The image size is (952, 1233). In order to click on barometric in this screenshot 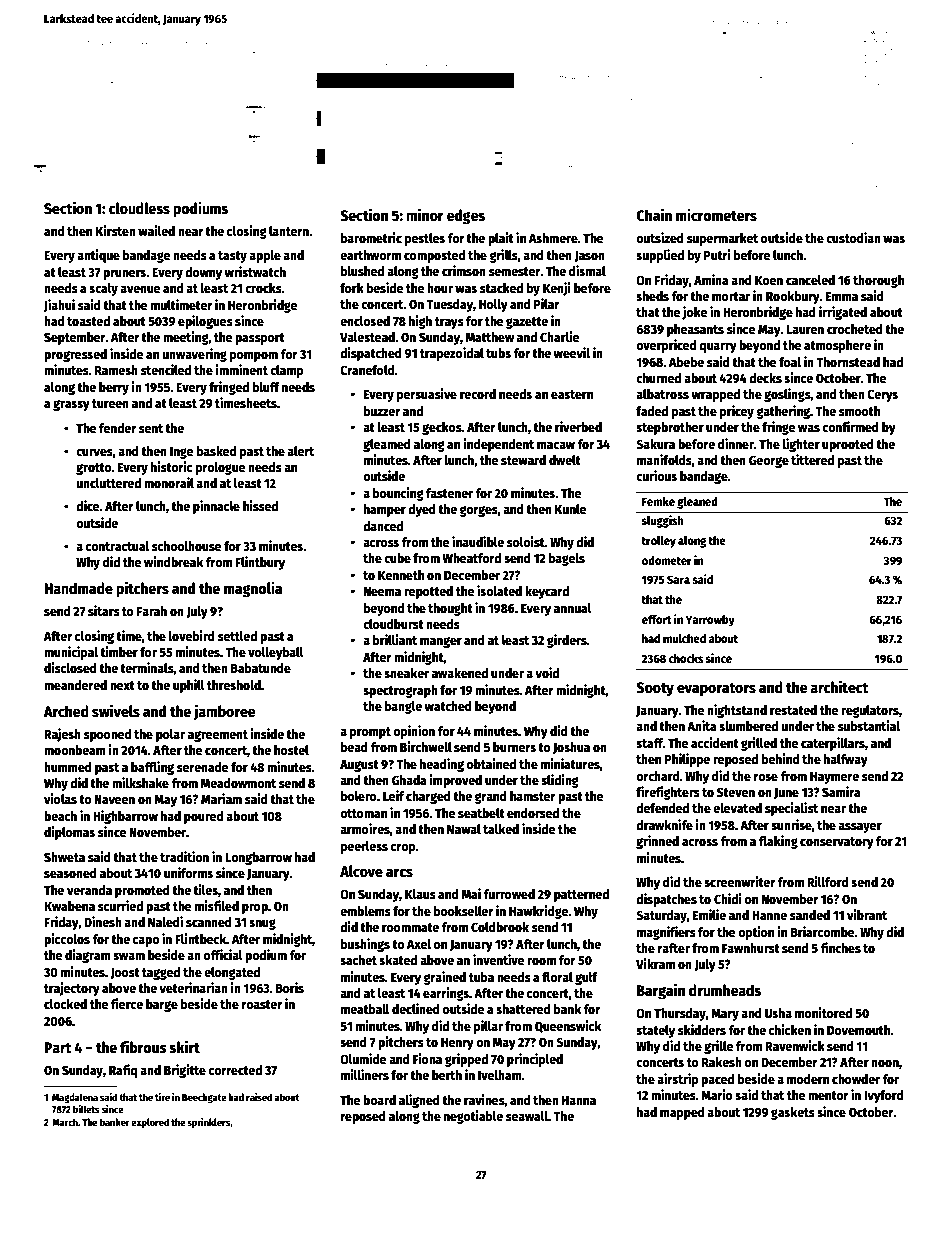, I will do `click(371, 237)`.
